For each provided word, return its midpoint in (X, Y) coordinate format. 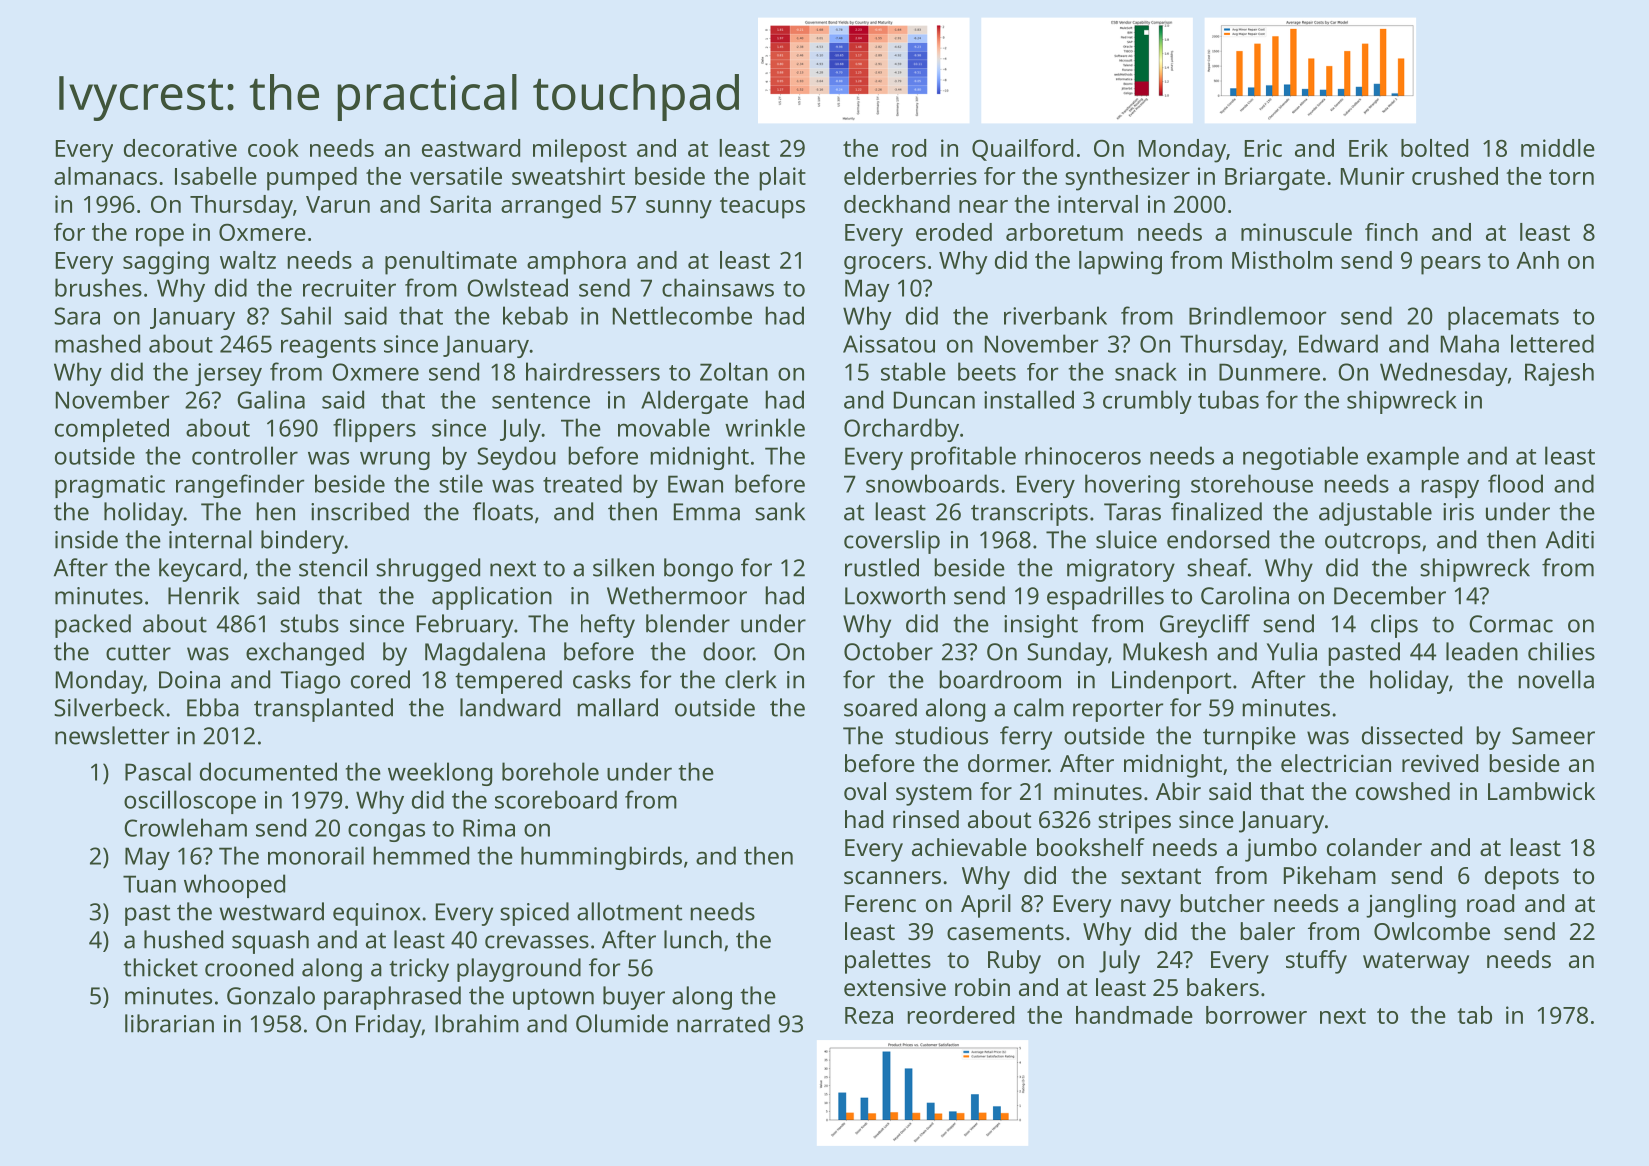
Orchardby (901, 430)
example (1413, 458)
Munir (1373, 176)
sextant (1161, 876)
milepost (580, 151)
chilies (1561, 651)
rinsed (926, 819)
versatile (456, 176)
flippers (374, 430)
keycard (200, 570)
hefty (608, 626)
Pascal (158, 771)
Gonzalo (271, 995)
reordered (960, 1015)
